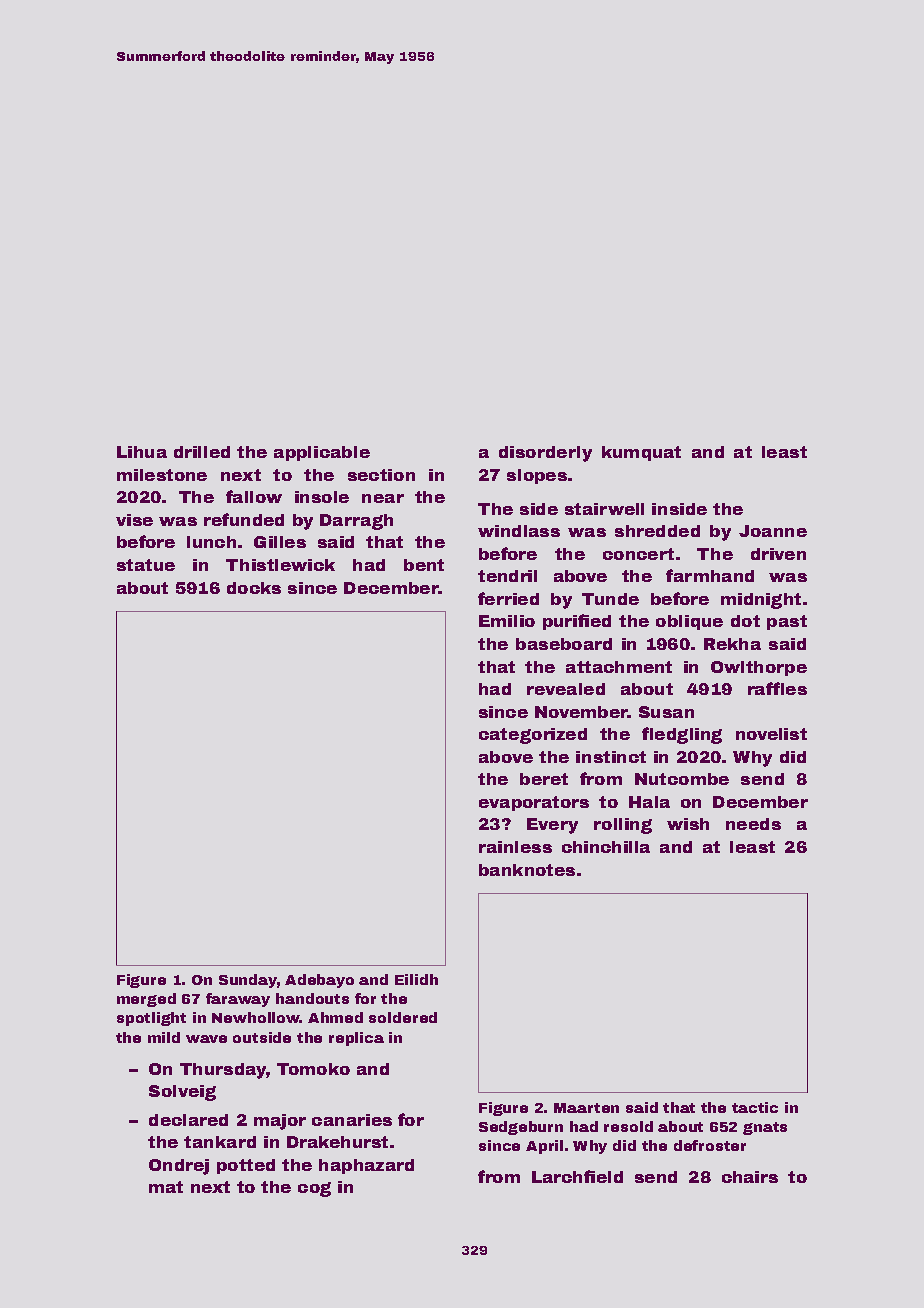 The width and height of the screenshot is (924, 1308). What do you see at coordinates (527, 870) in the screenshot?
I see `banknotes` at bounding box center [527, 870].
